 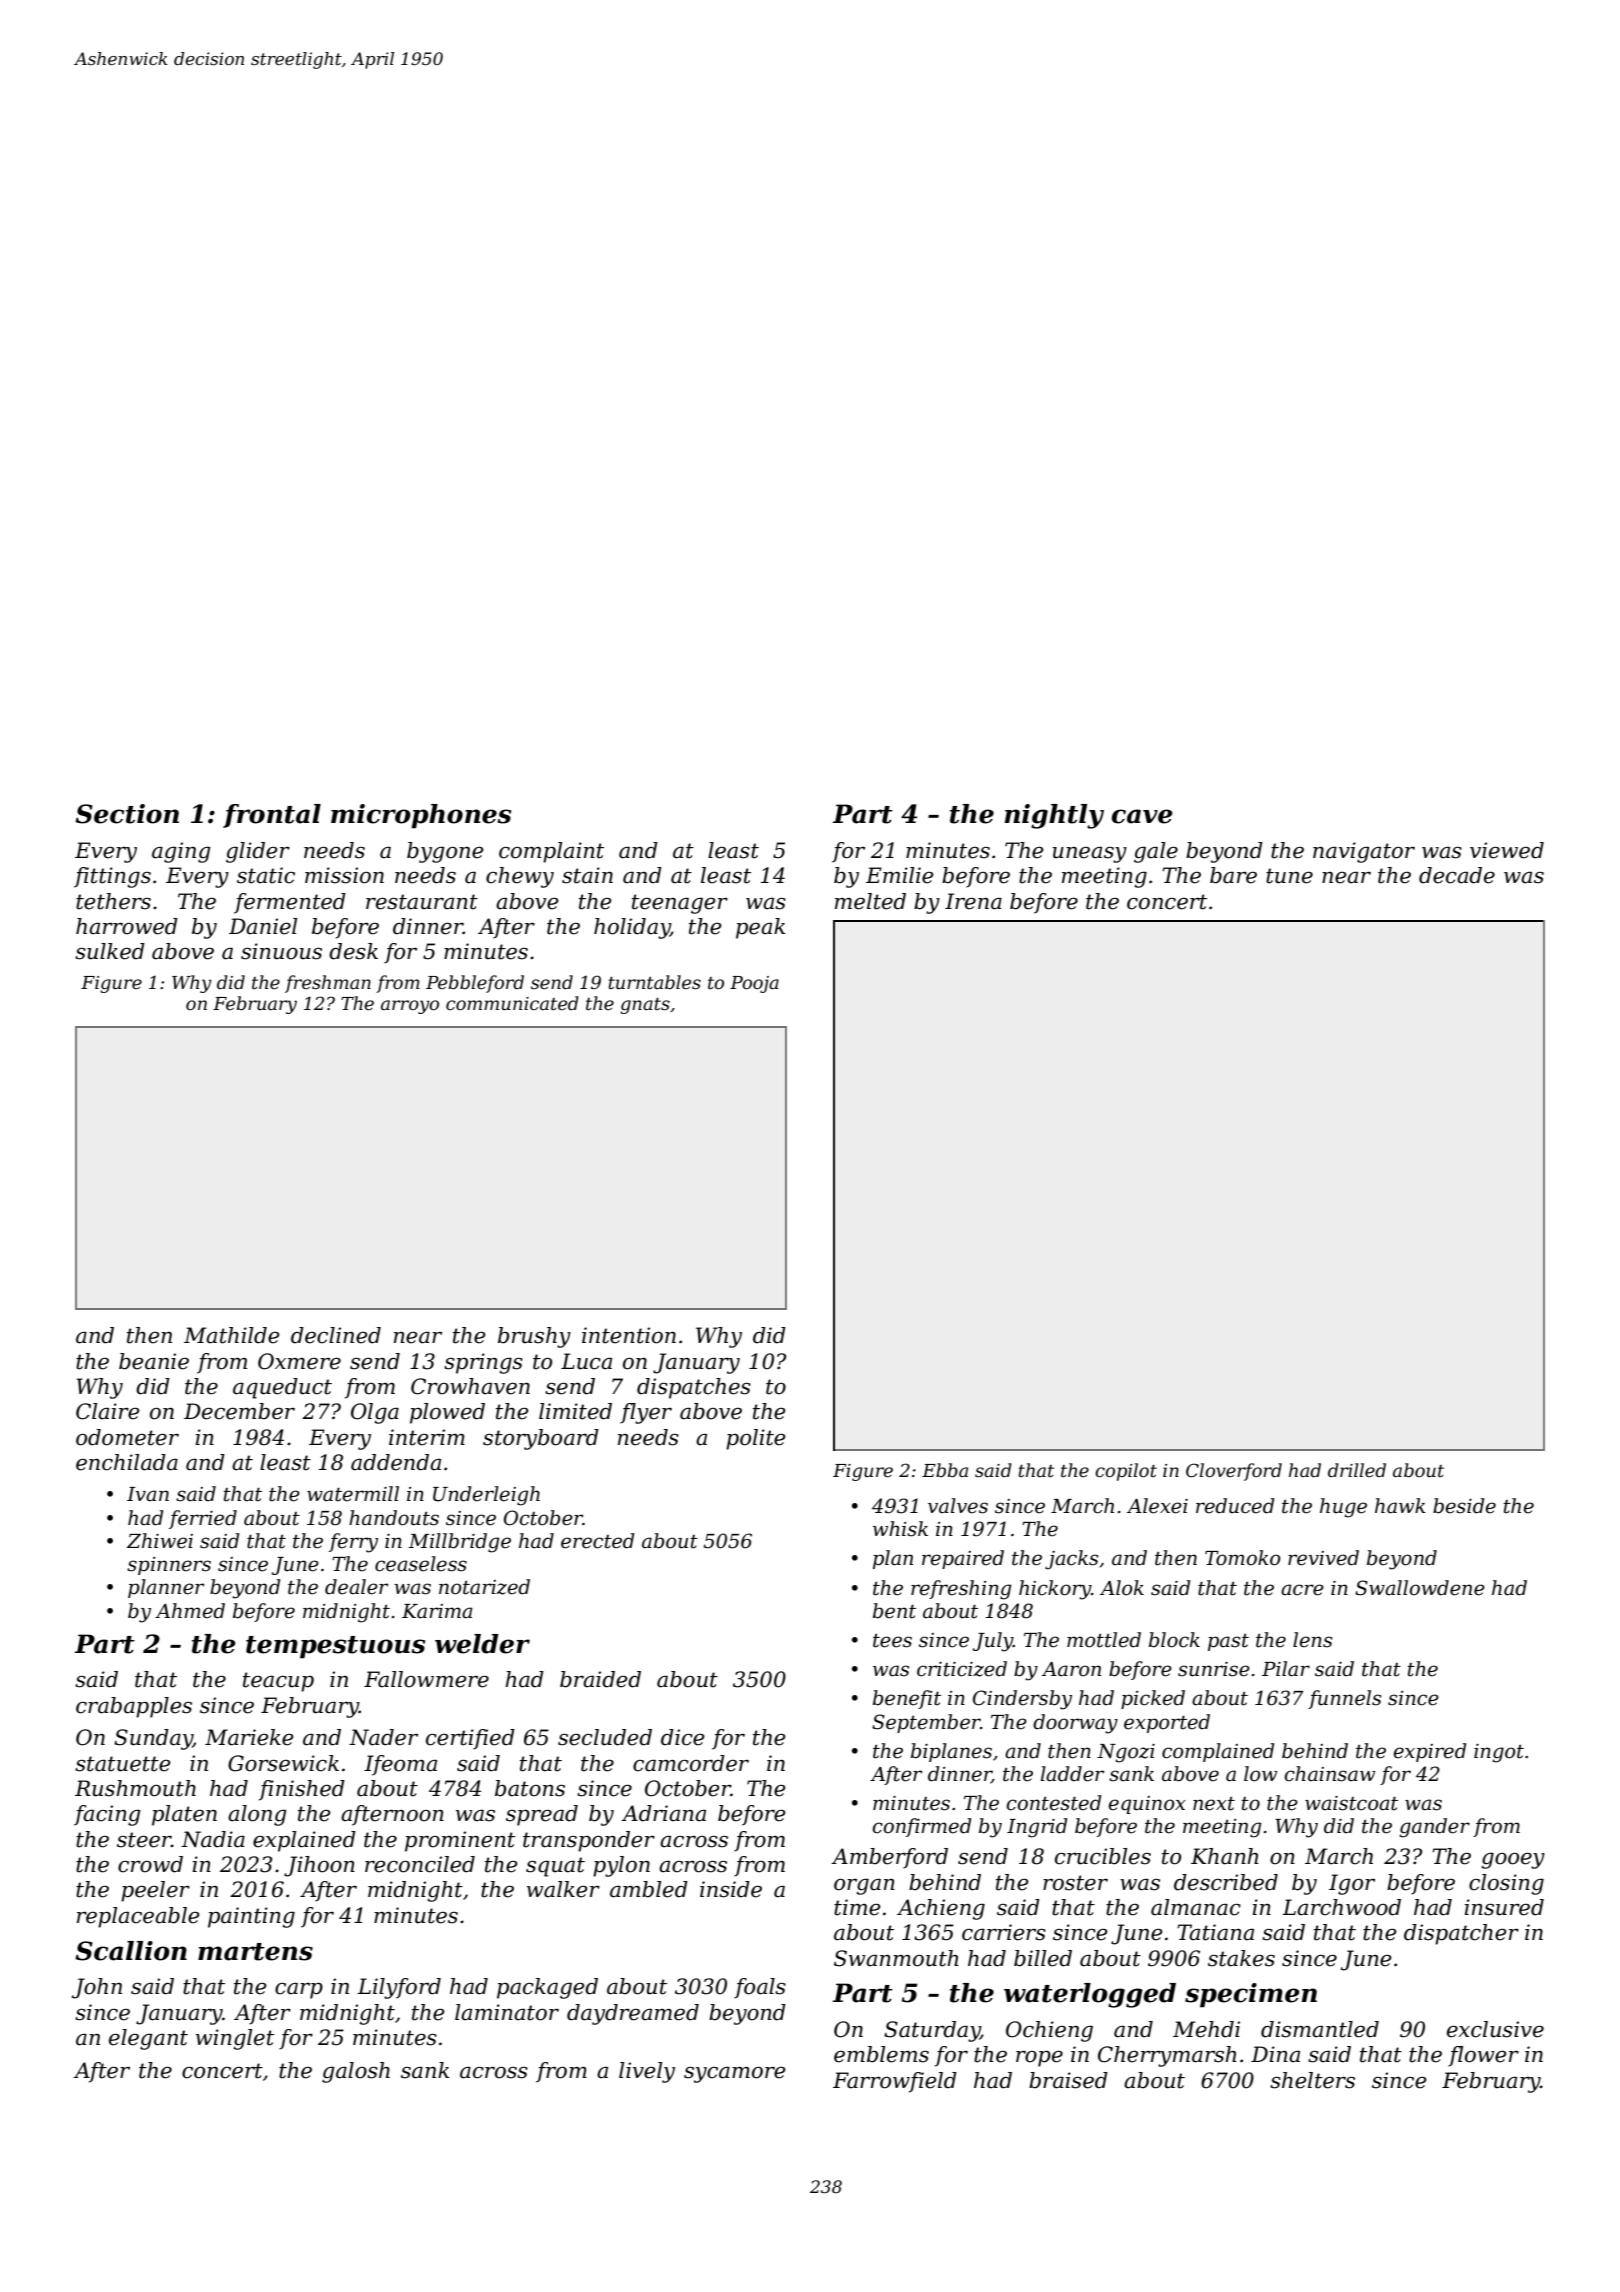 What do you see at coordinates (422, 902) in the screenshot?
I see `restaurant` at bounding box center [422, 902].
